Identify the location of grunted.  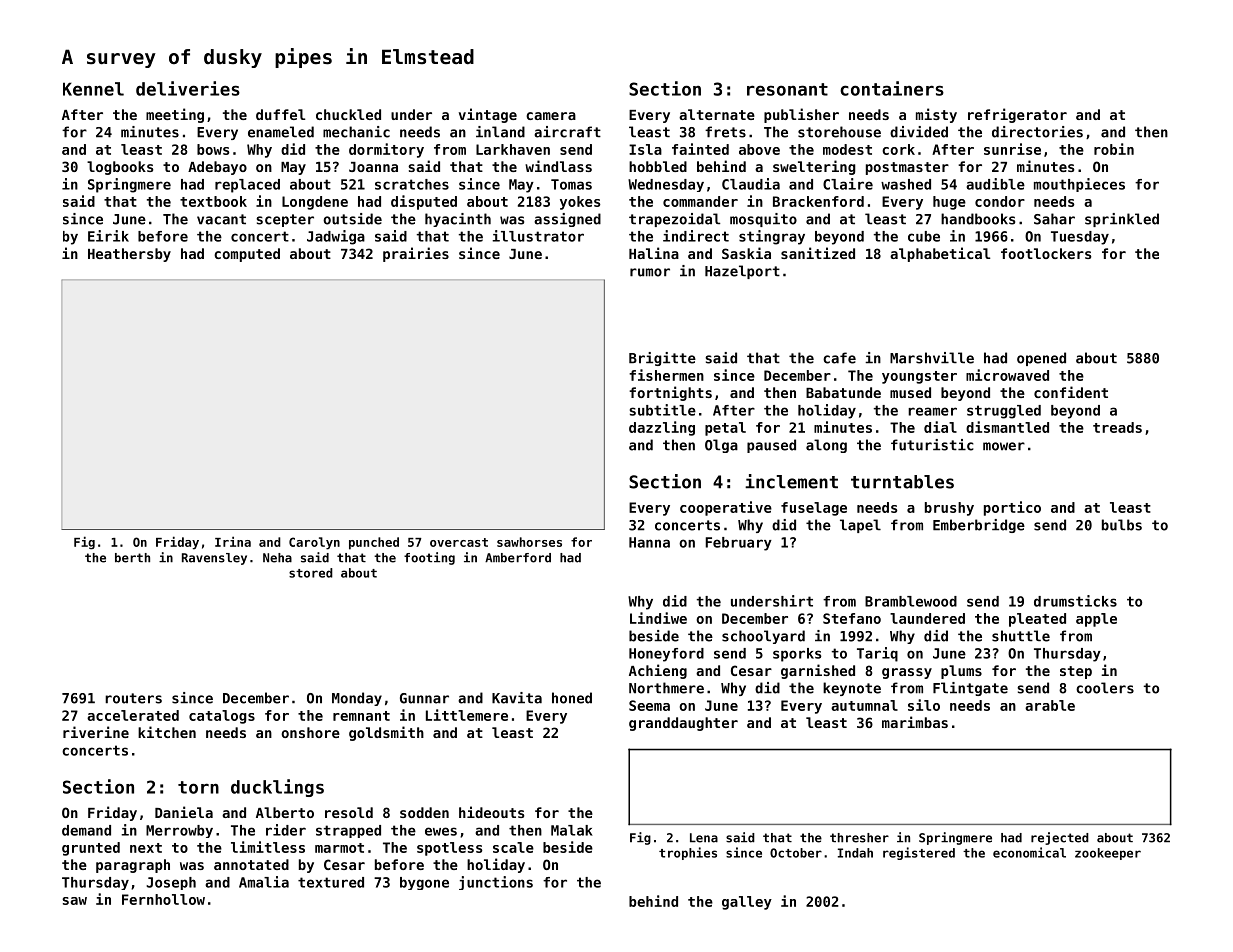
(91, 849).
